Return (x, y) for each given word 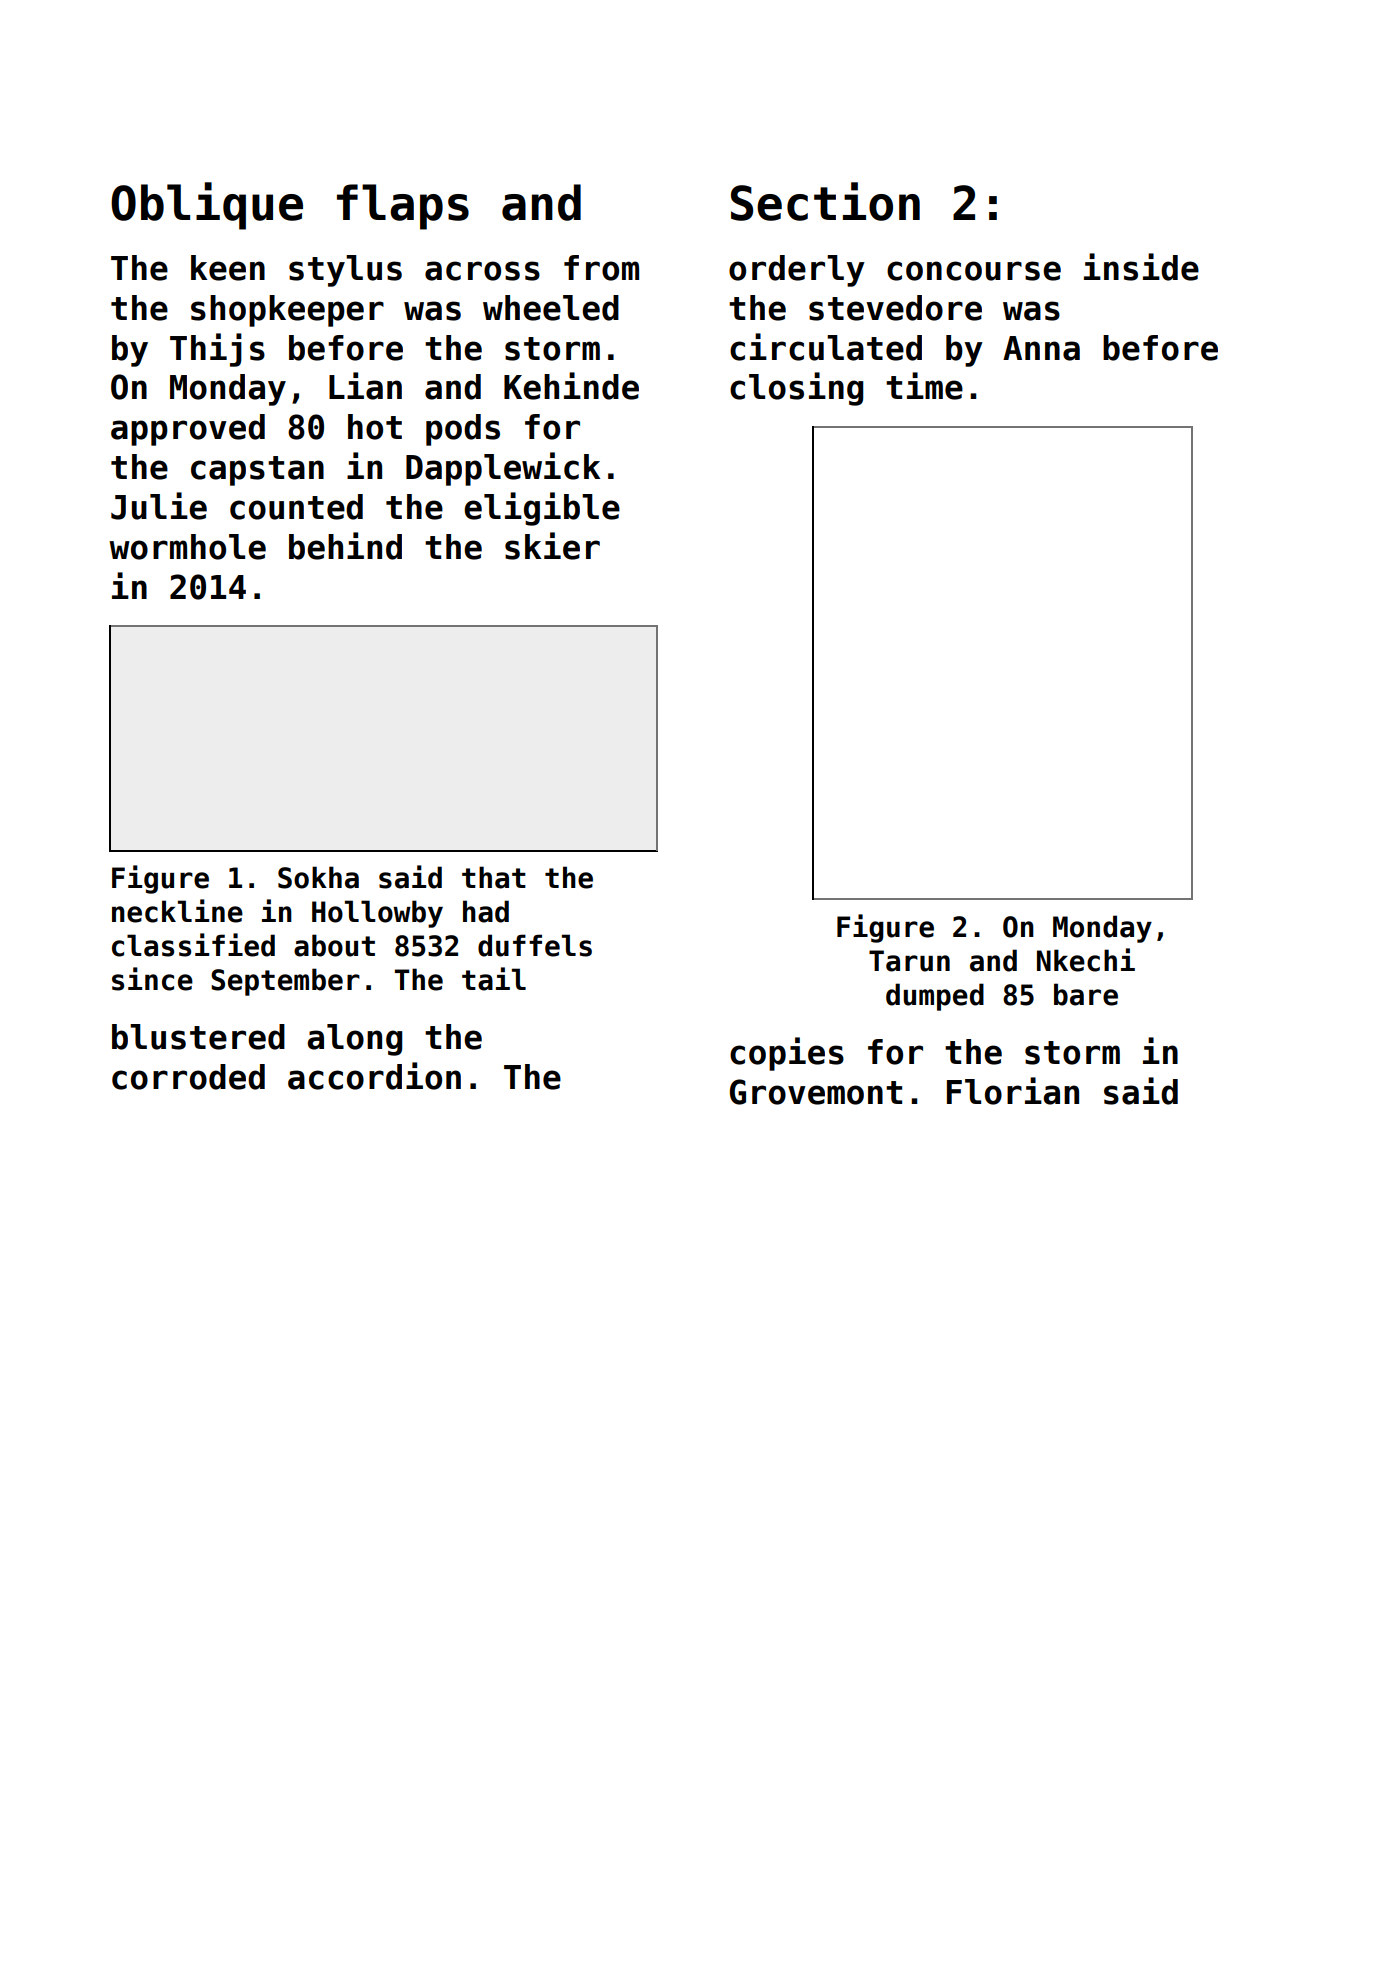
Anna (1041, 348)
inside (1141, 267)
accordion (374, 1076)
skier (552, 546)
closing (796, 389)
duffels (535, 945)
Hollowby (377, 914)
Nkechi (1086, 960)
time (924, 386)
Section (825, 201)
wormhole (187, 547)
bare (1086, 994)
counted (296, 507)
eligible (542, 509)
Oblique (207, 206)
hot (375, 427)
